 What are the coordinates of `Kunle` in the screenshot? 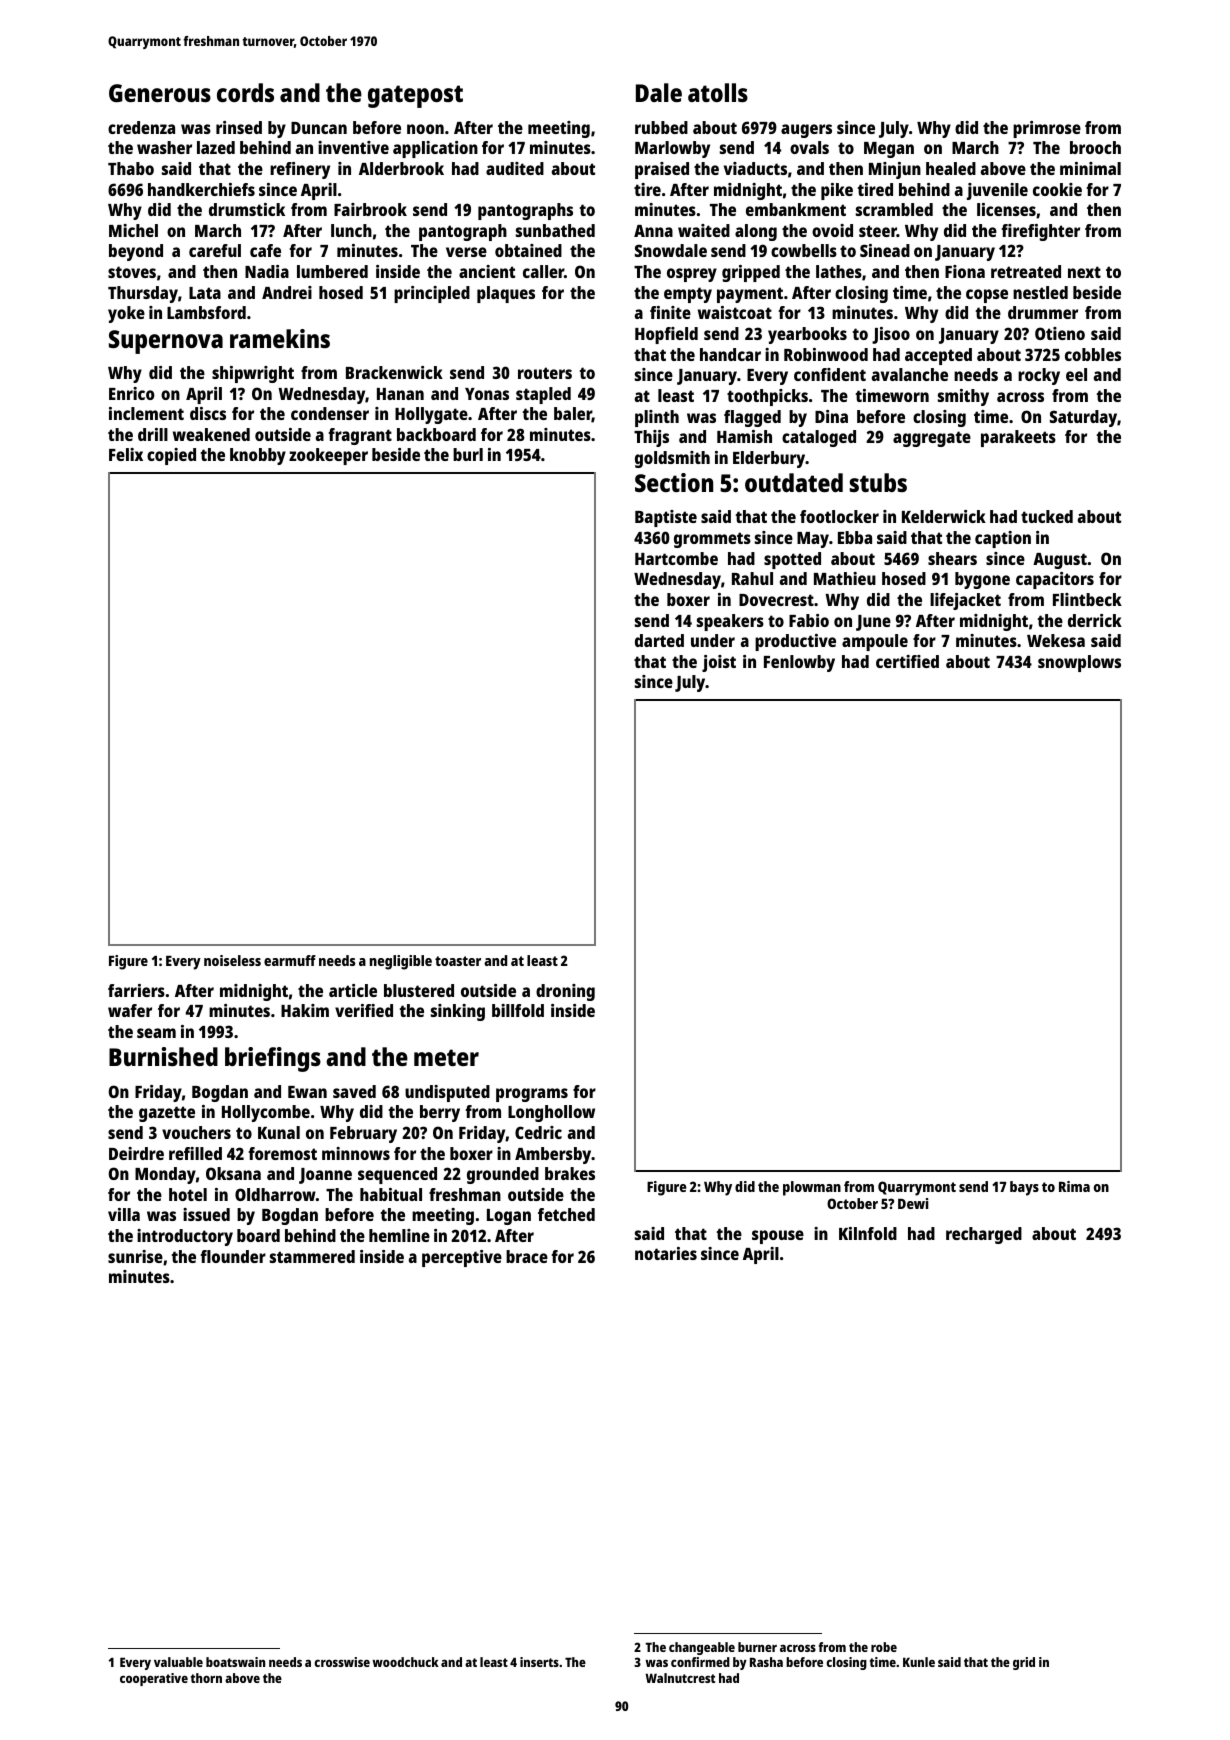 It's located at (919, 1662).
